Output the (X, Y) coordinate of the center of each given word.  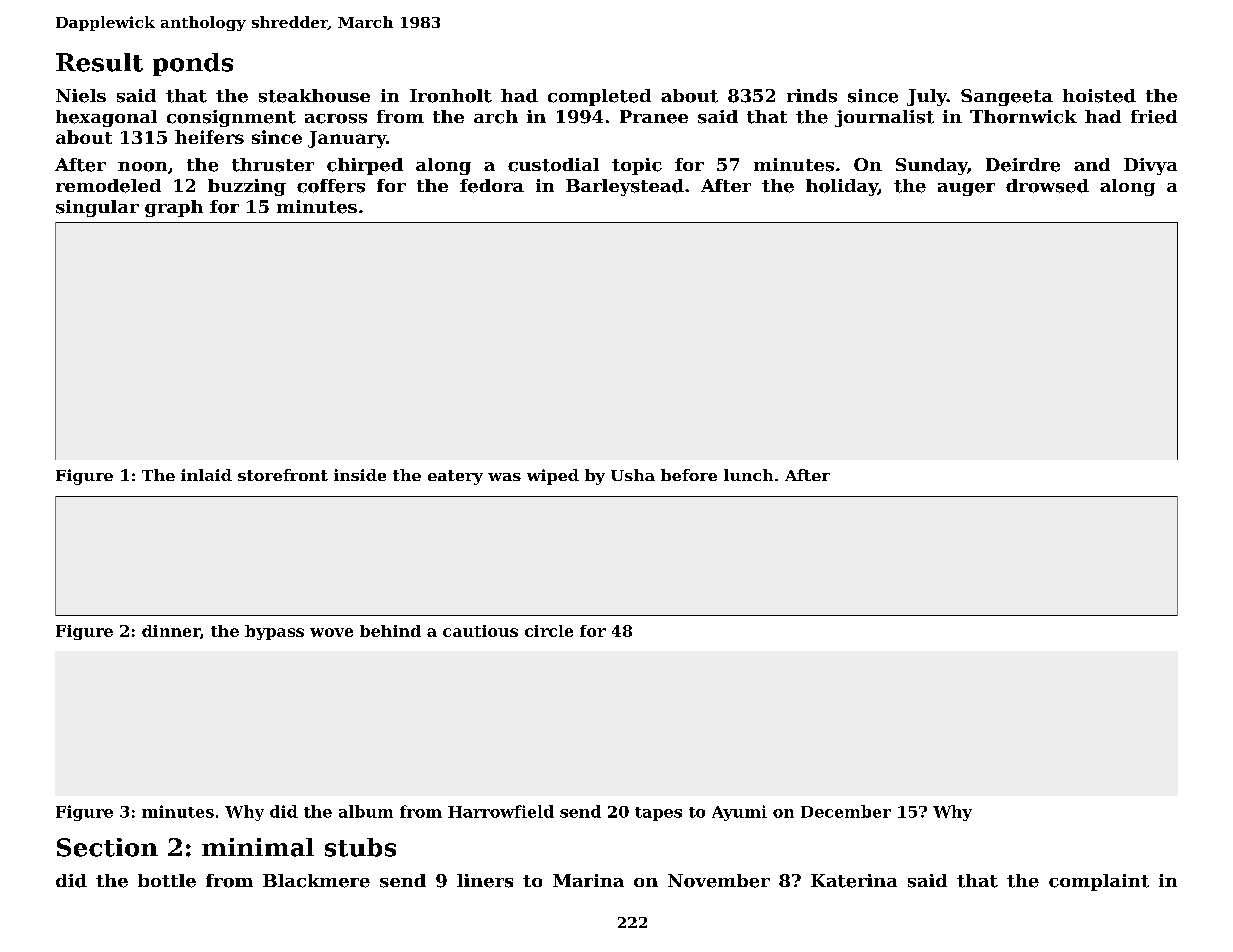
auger (966, 189)
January (347, 139)
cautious (480, 631)
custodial (553, 165)
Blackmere (316, 881)
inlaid (206, 475)
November (719, 881)
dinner (171, 631)
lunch (748, 475)
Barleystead (625, 187)
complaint (1099, 882)
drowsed (1047, 186)
